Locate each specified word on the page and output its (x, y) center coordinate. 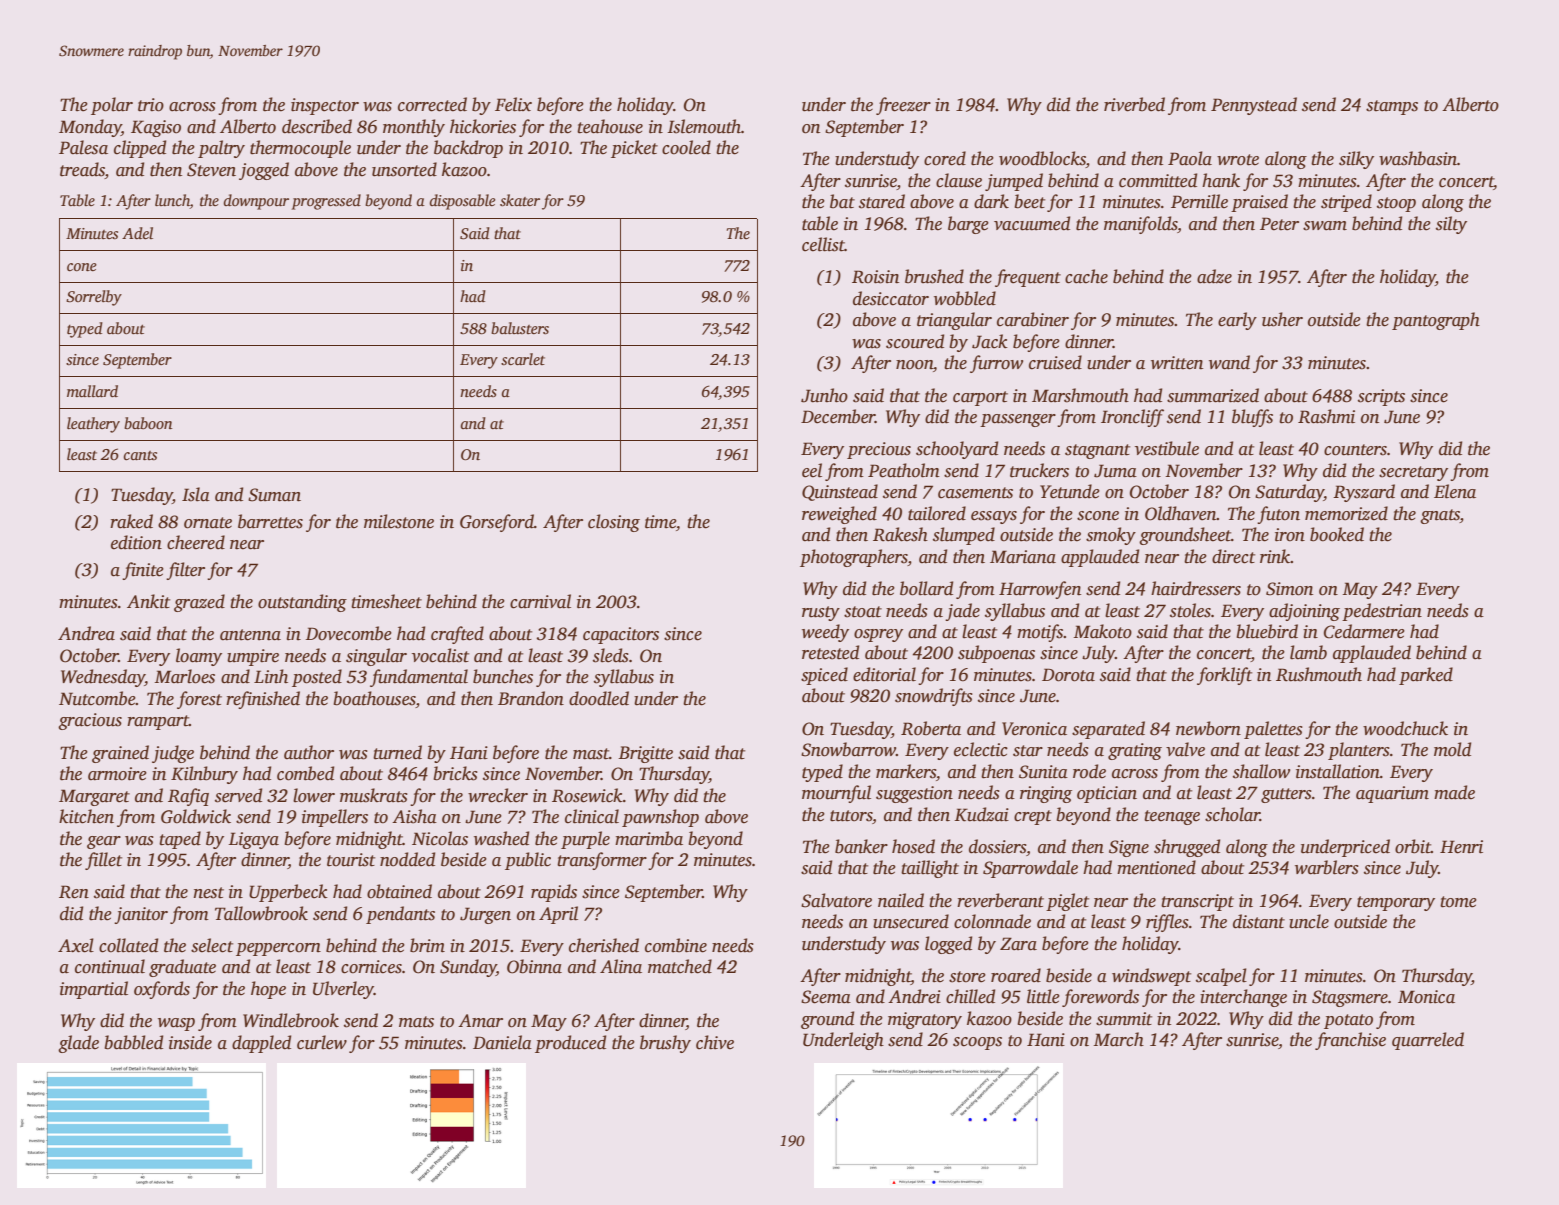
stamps (1392, 107)
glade (78, 1044)
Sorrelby (94, 298)
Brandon (531, 698)
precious (879, 450)
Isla (196, 494)
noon (914, 365)
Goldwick (196, 816)
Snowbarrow (848, 749)
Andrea (86, 633)
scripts (1381, 397)
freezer (903, 106)
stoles (1190, 610)
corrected (432, 104)
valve (1185, 749)
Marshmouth (1080, 395)
